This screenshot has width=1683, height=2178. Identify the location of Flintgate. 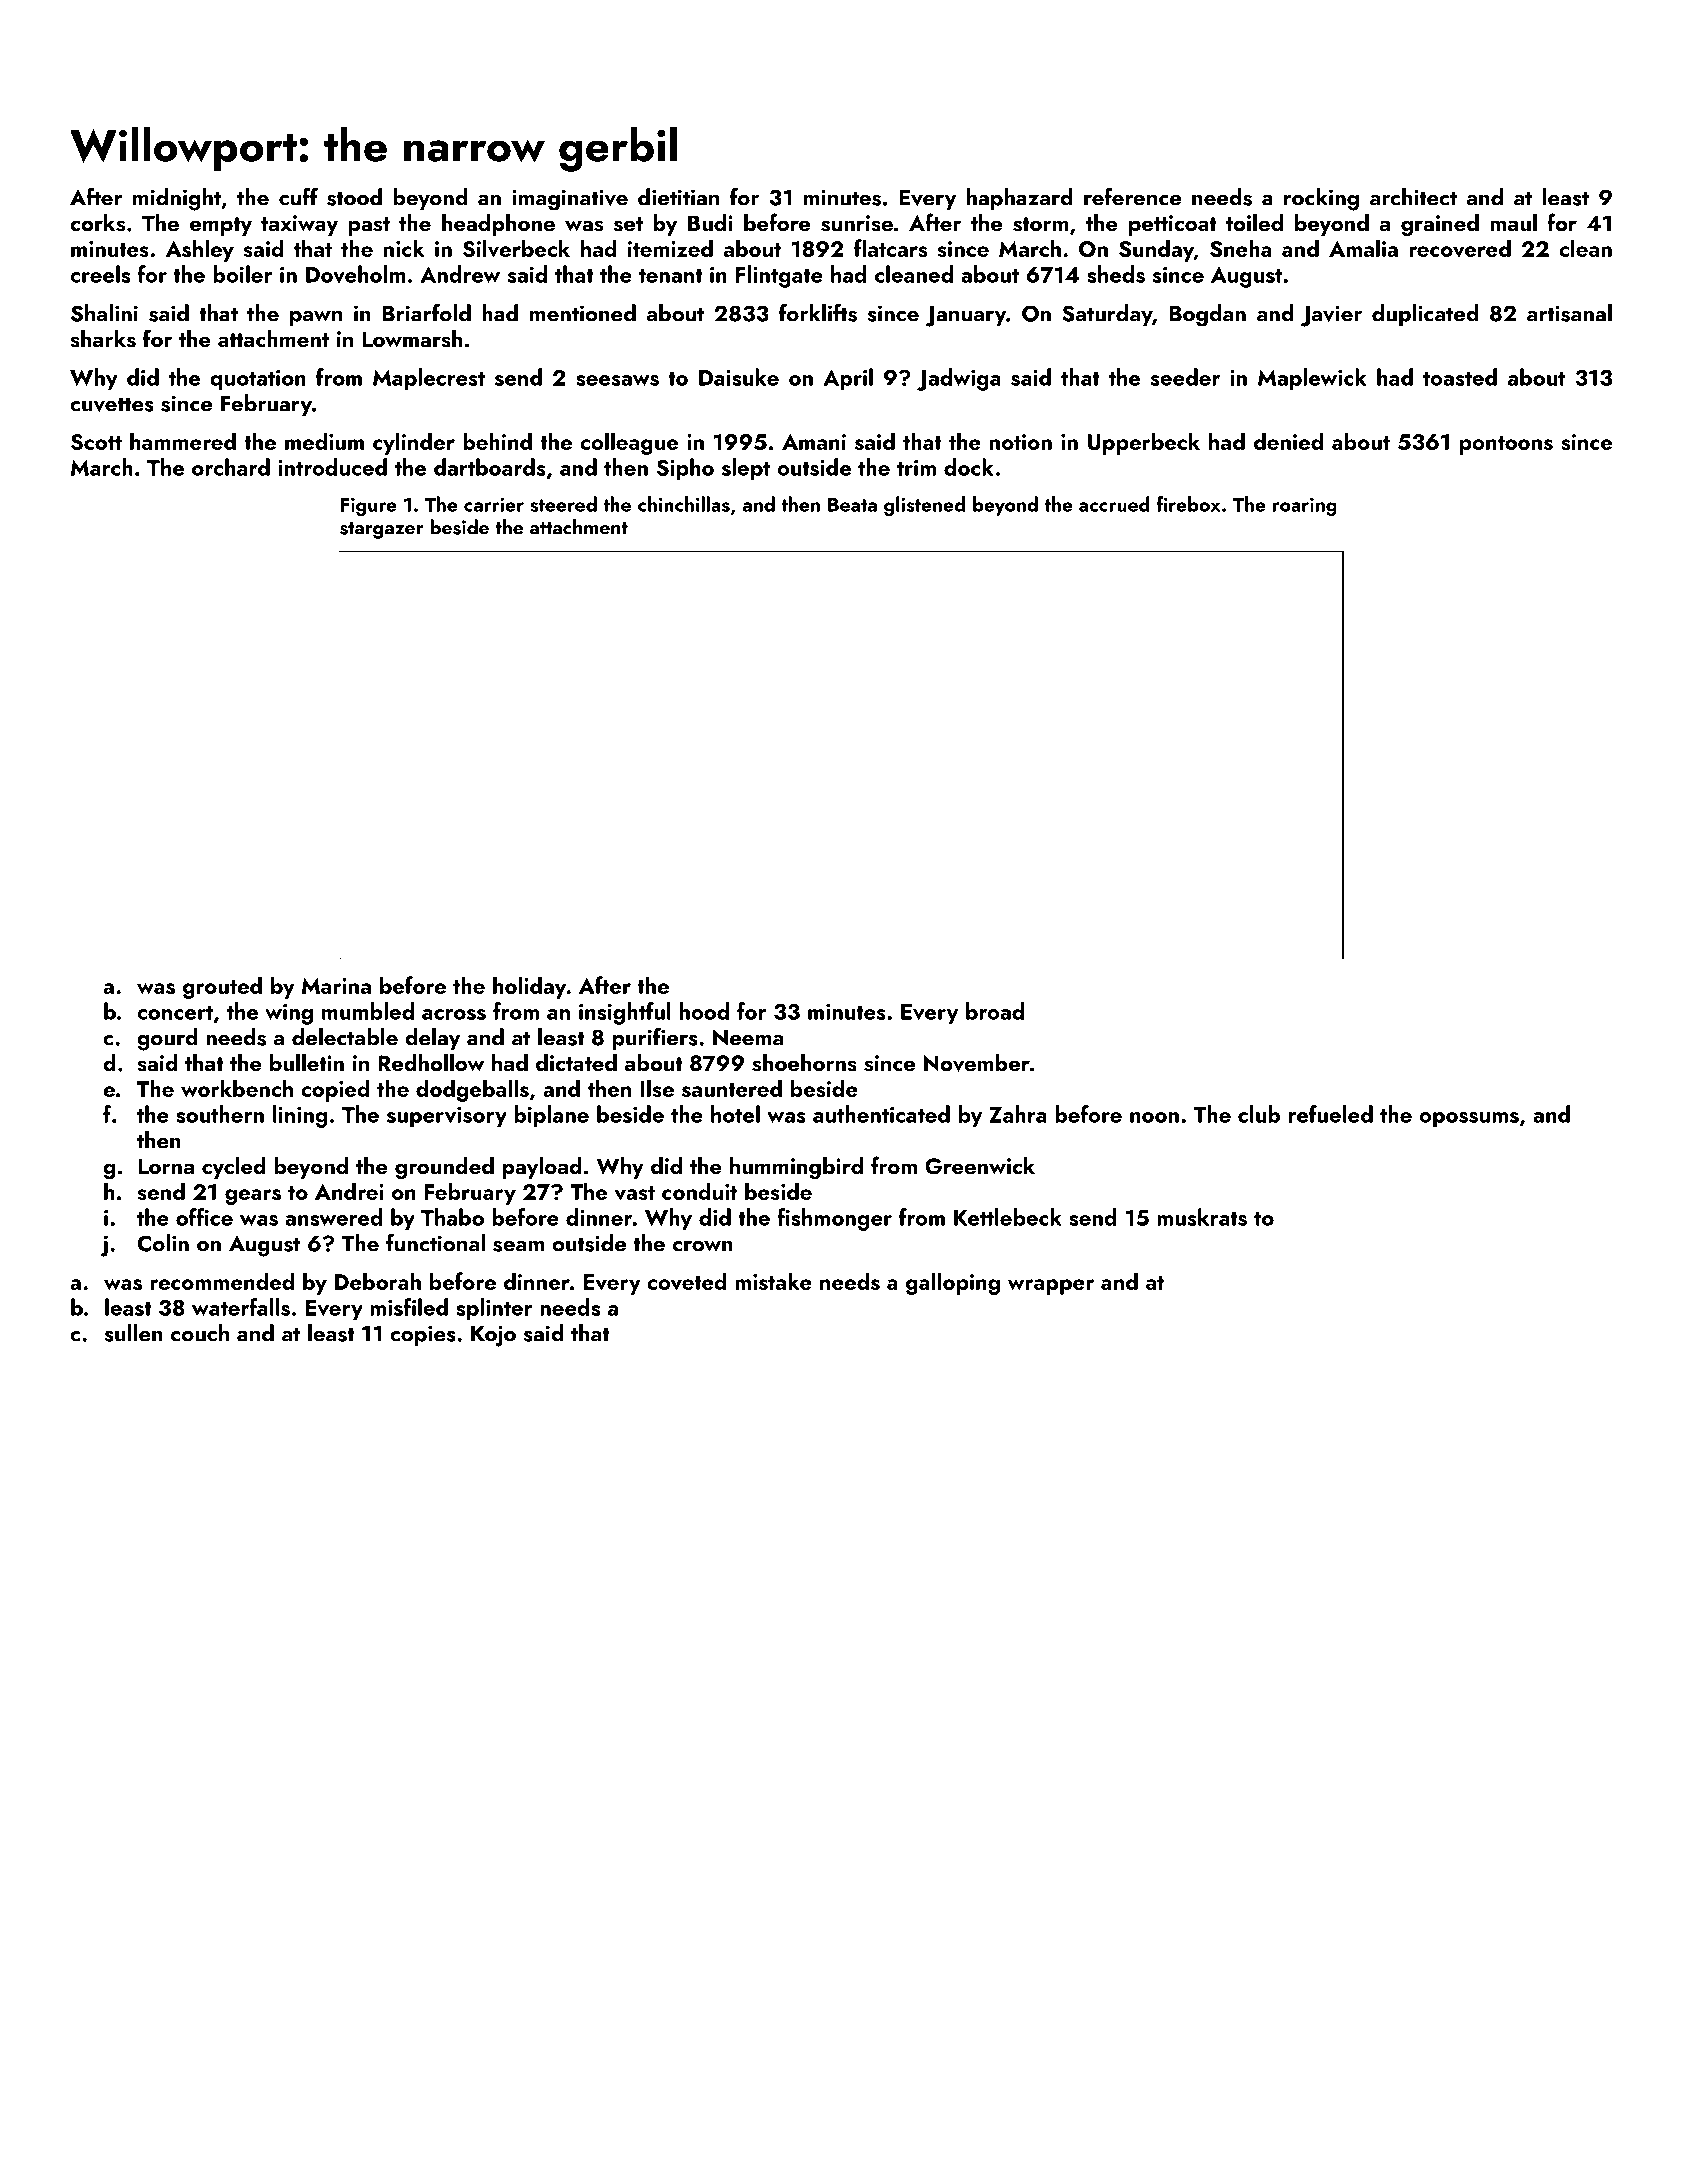
(779, 276).
